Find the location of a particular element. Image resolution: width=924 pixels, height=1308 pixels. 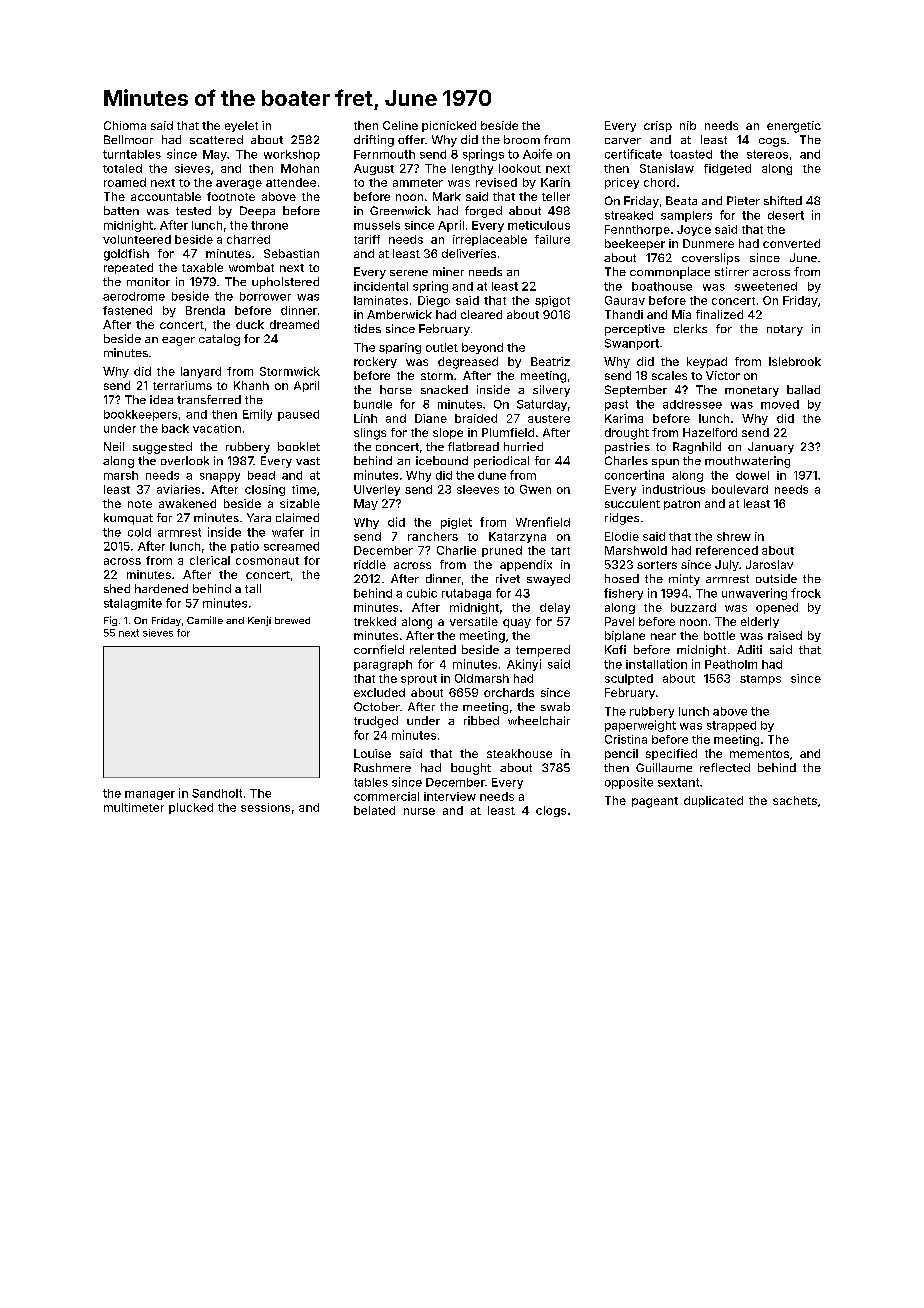

Diego is located at coordinates (434, 301).
